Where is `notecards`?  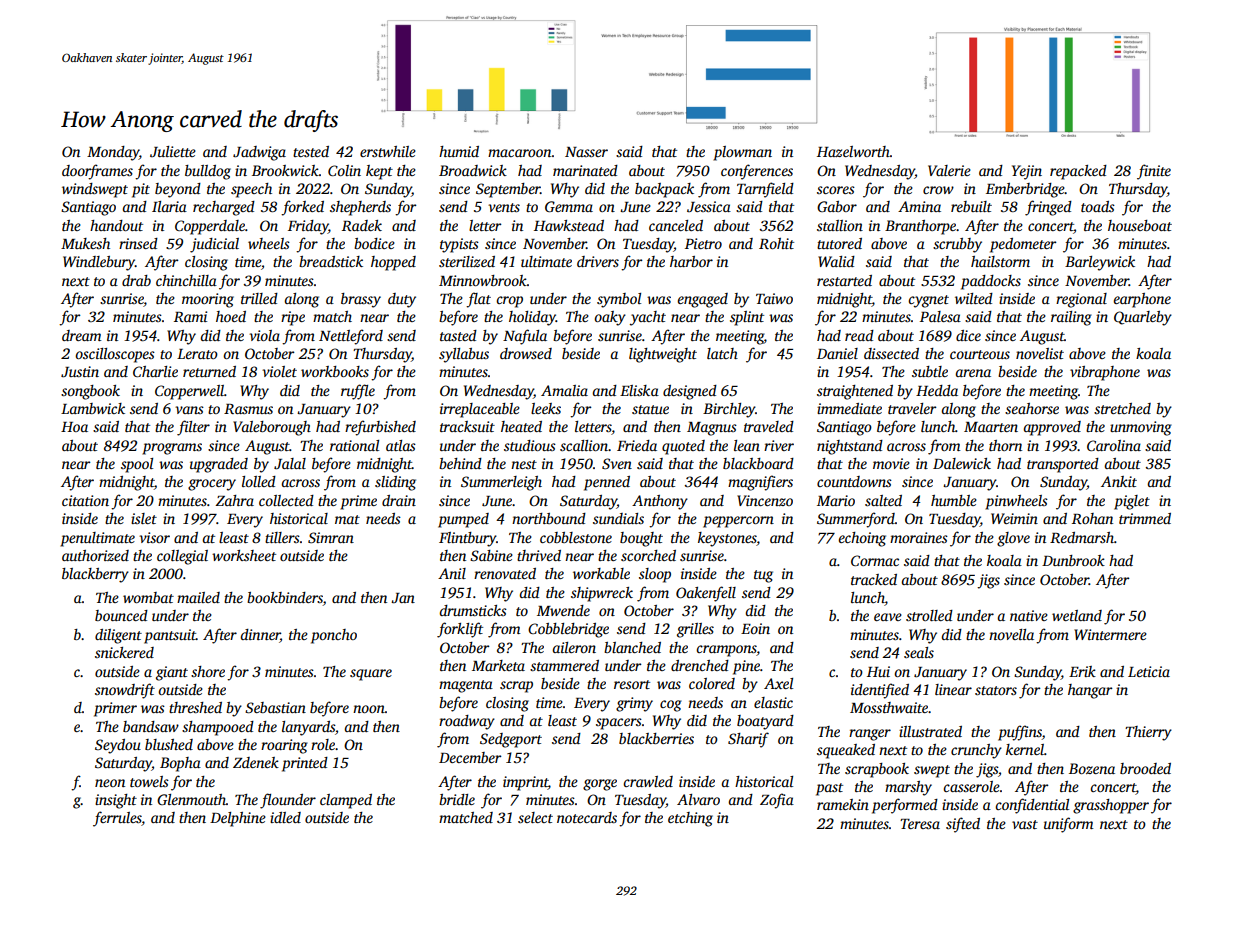 notecards is located at coordinates (587, 817).
